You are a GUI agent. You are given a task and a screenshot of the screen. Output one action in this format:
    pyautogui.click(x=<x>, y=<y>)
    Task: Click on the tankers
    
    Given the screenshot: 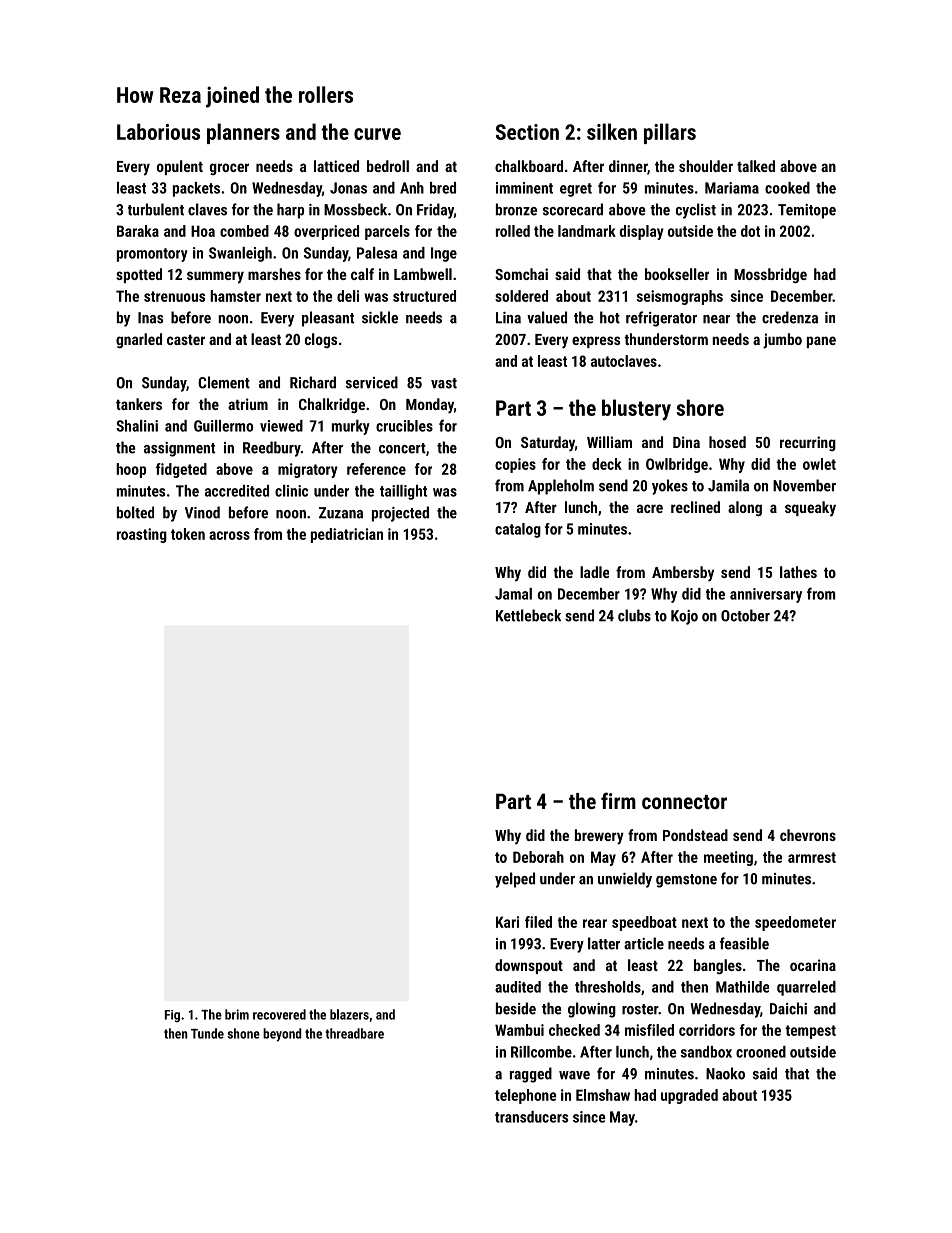 What is the action you would take?
    pyautogui.click(x=139, y=404)
